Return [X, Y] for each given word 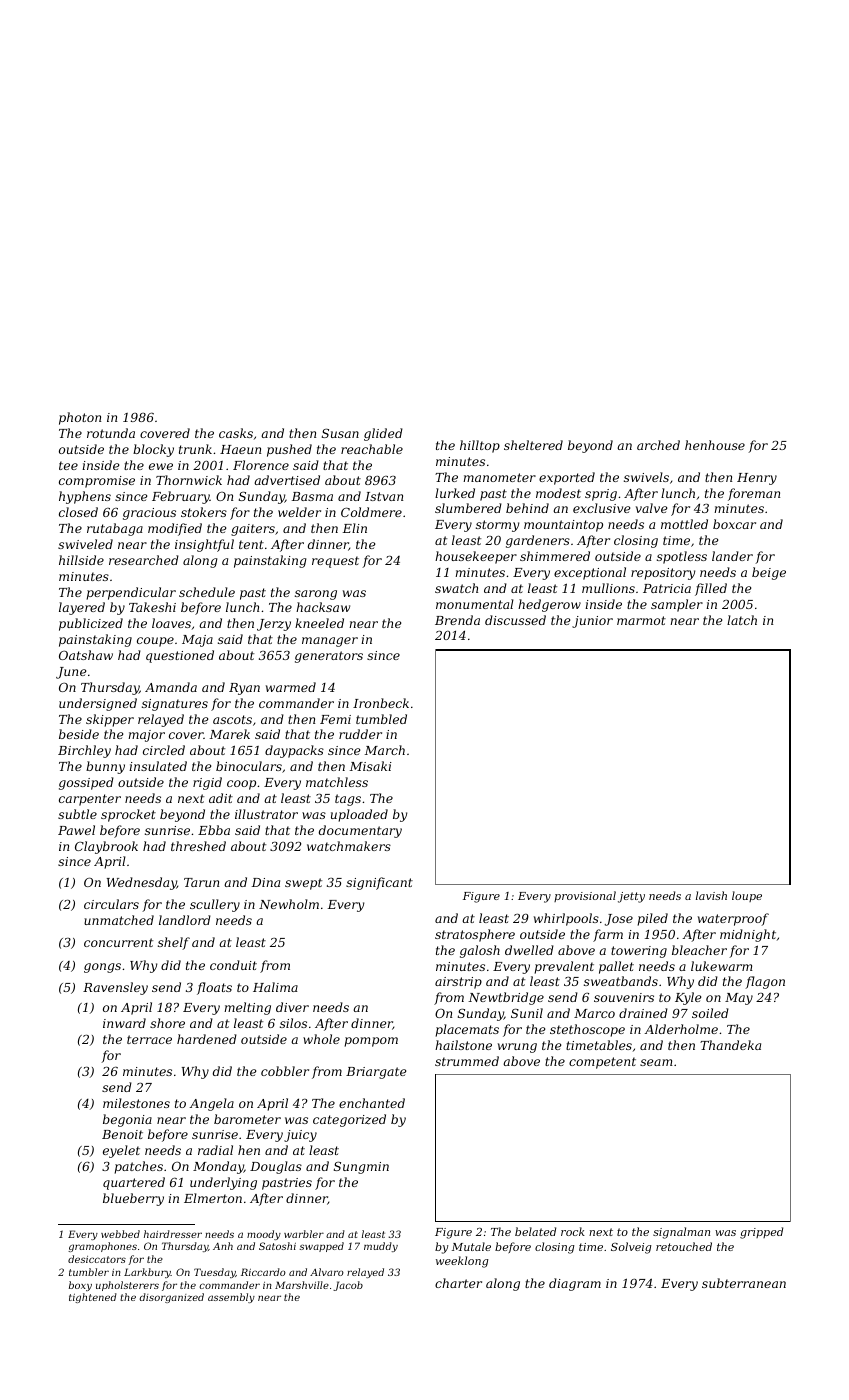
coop [241, 785]
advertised [287, 480]
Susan [340, 433]
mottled [684, 524]
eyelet [121, 1151]
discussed [515, 620]
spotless [682, 557]
